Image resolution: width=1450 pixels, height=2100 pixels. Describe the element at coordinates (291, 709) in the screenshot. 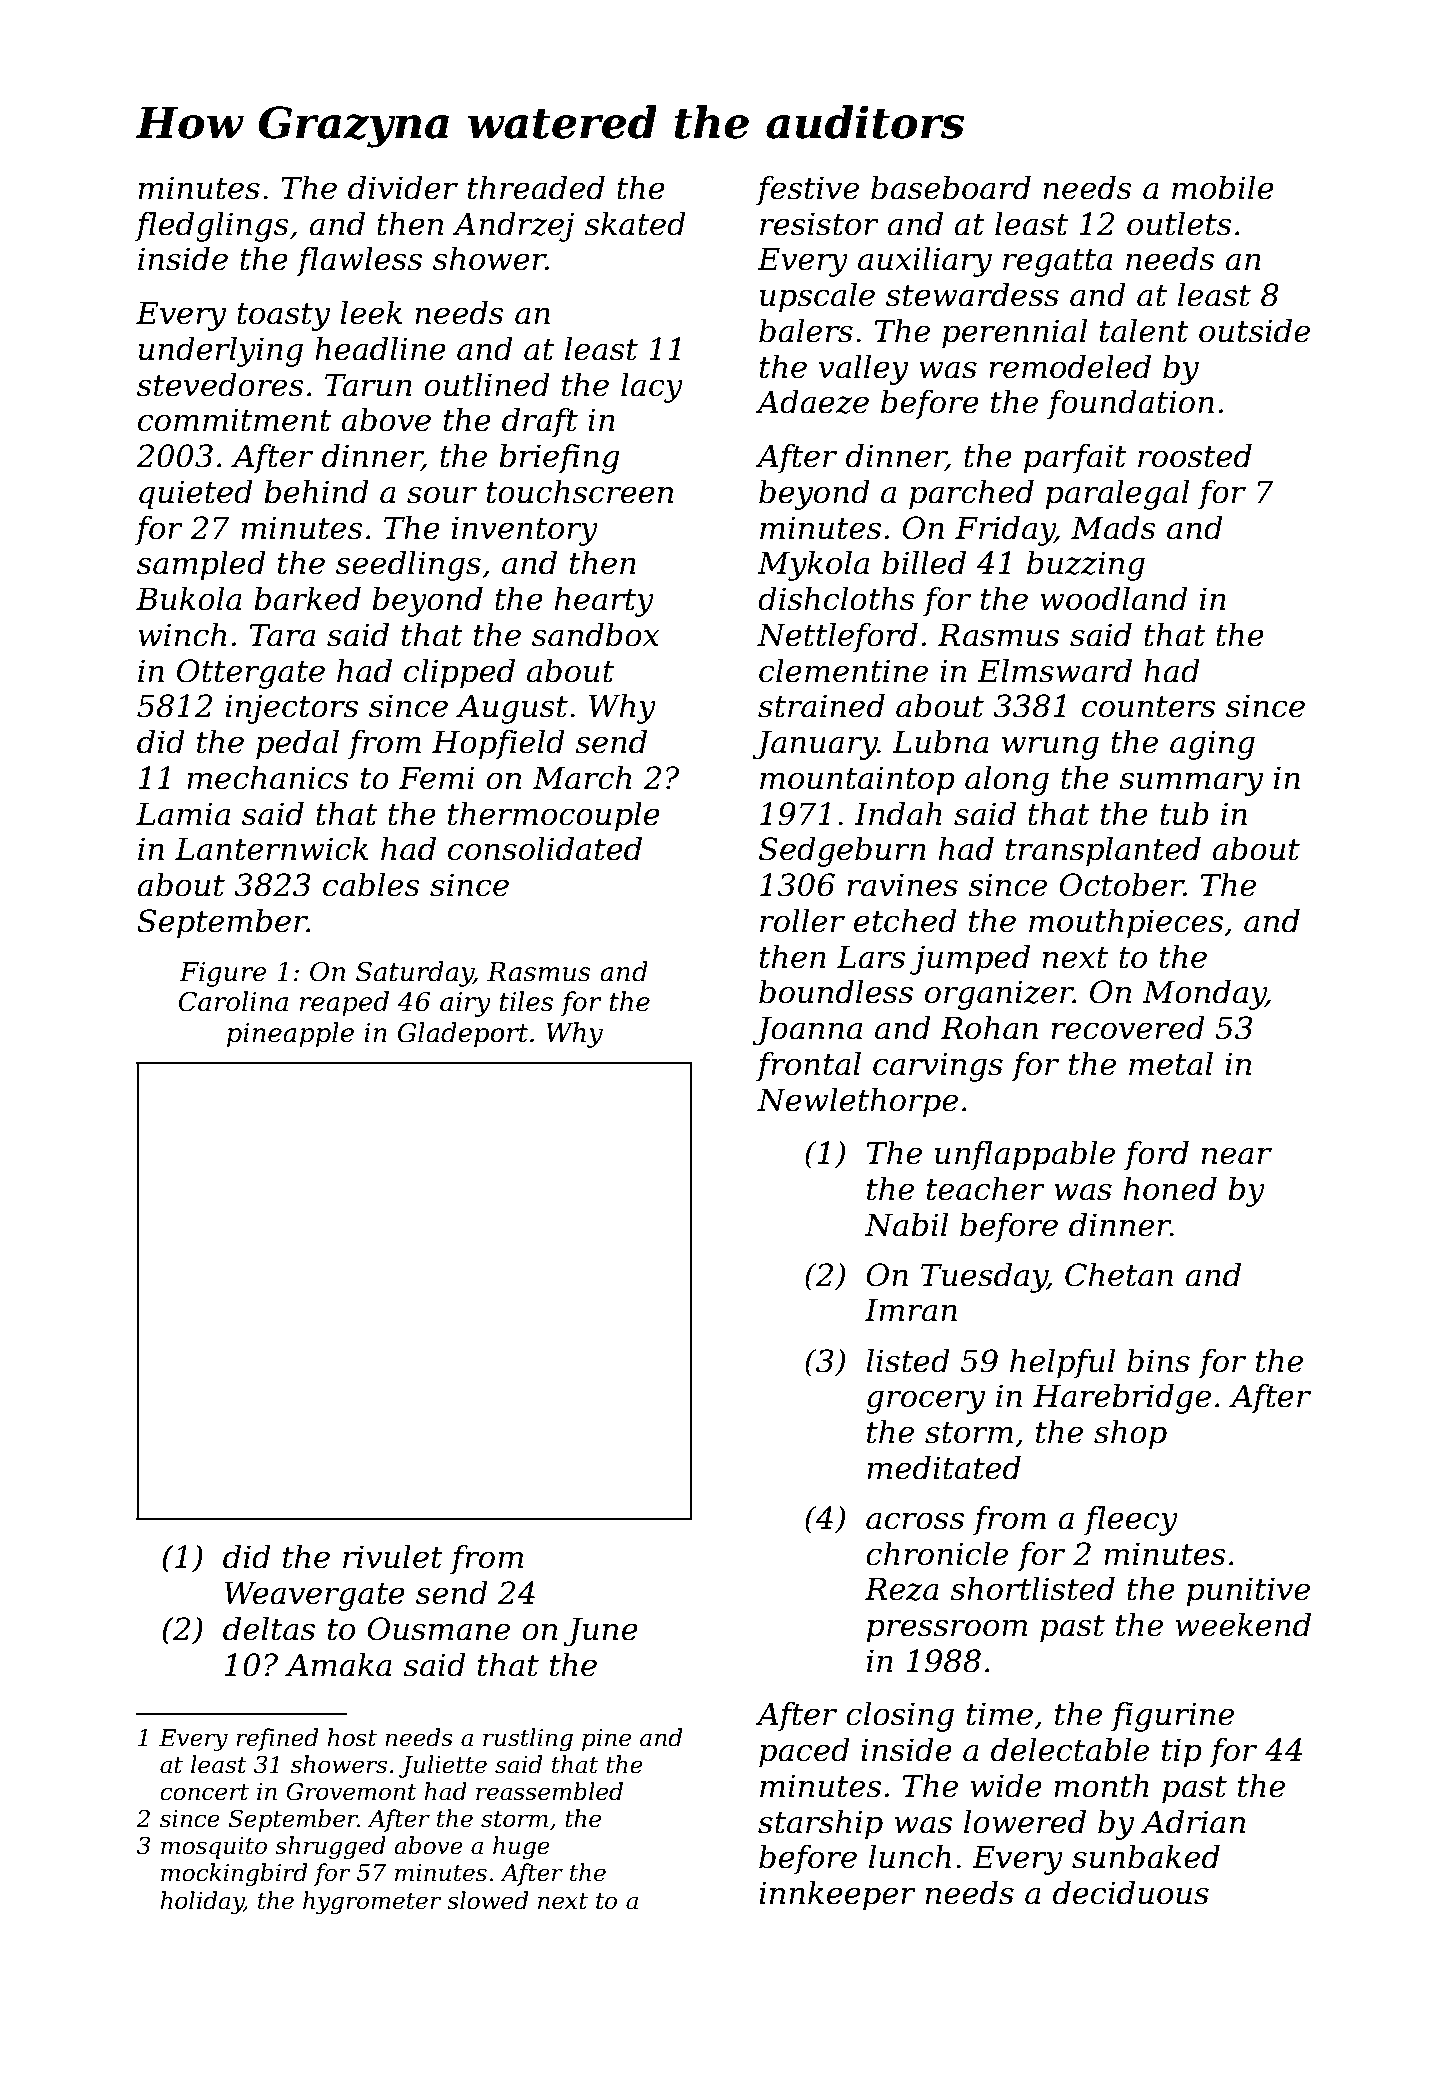

I see `injectors` at that location.
